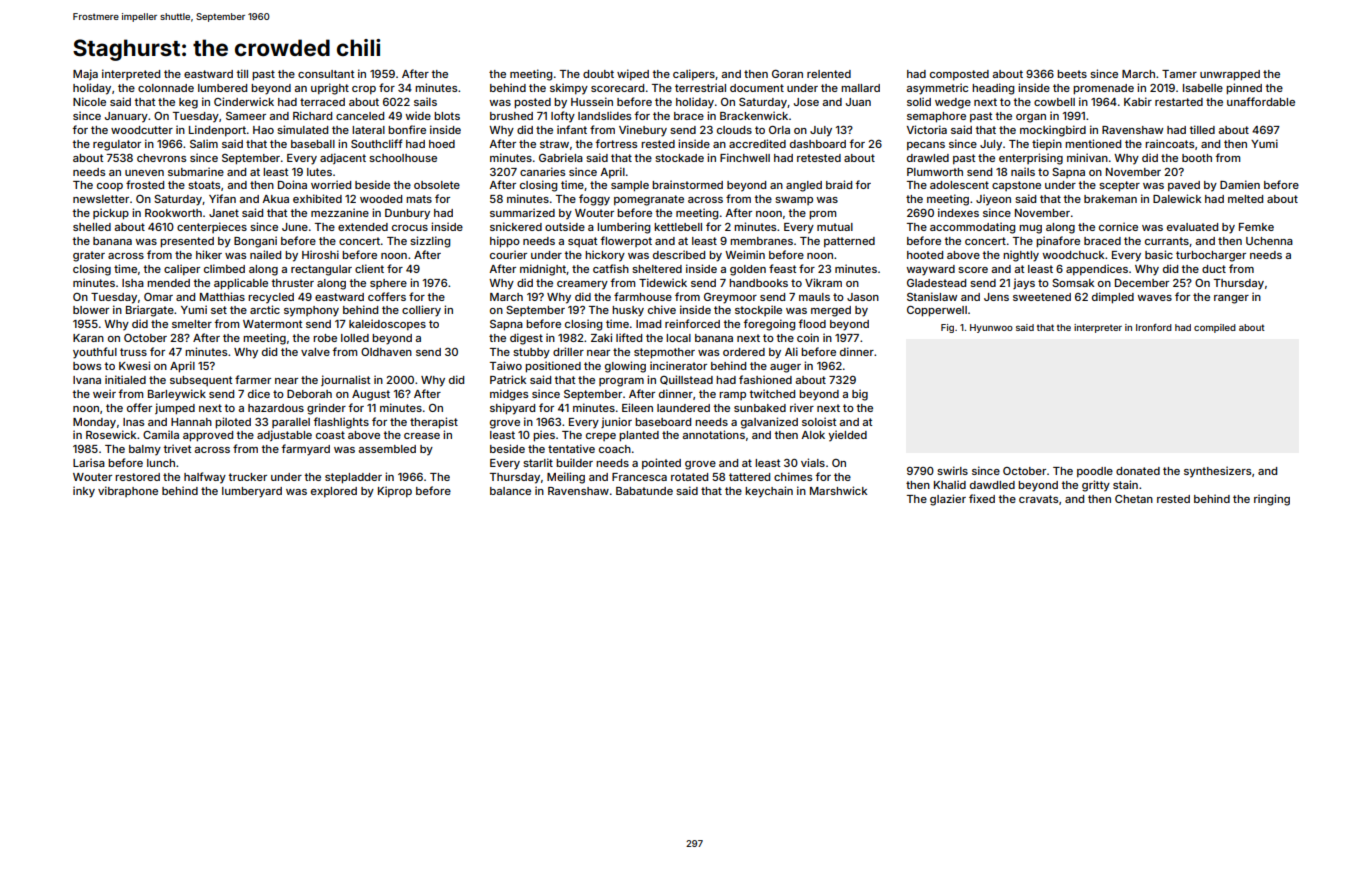  I want to click on kaleidoscopes, so click(387, 324).
